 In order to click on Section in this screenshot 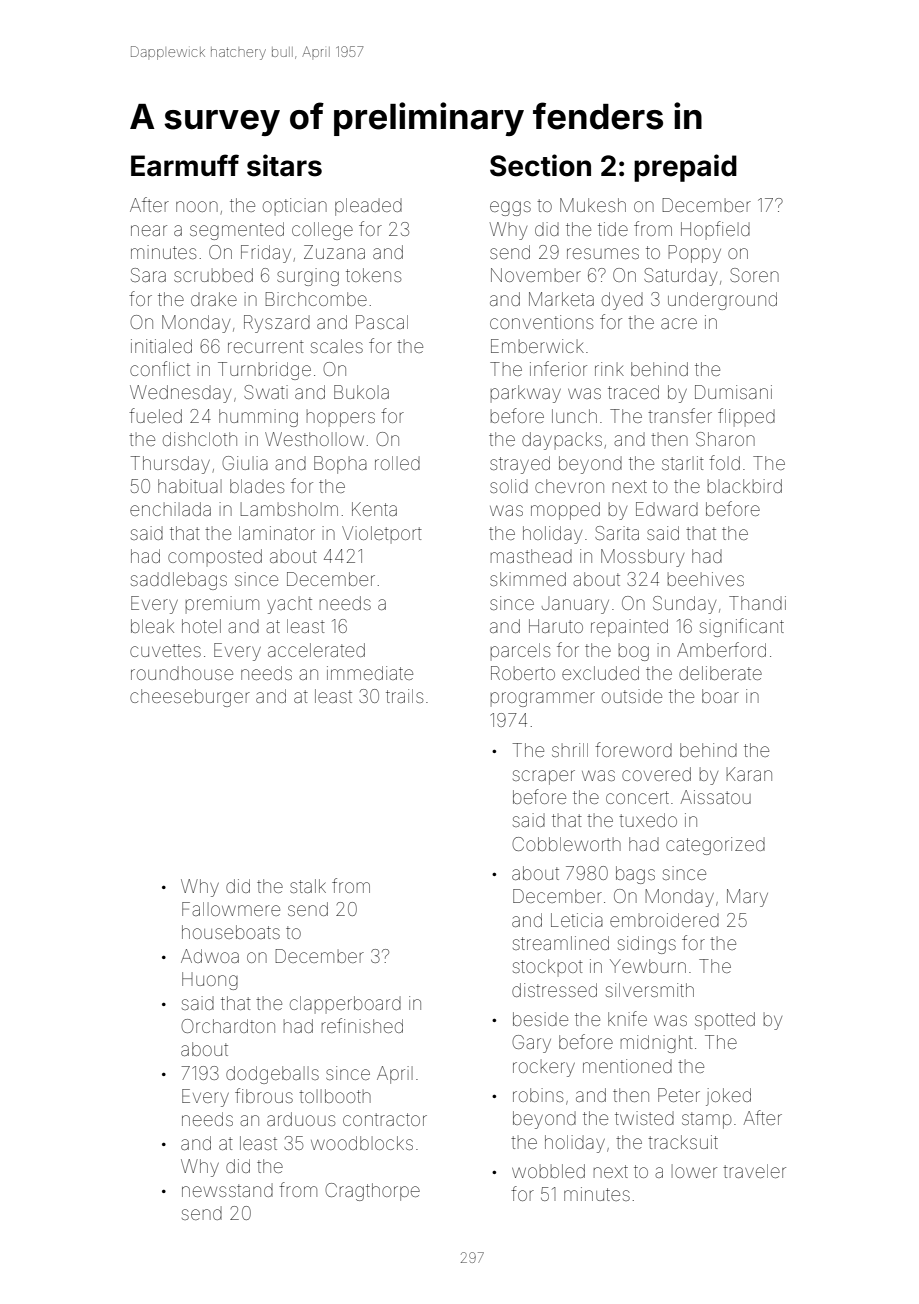, I will do `click(540, 165)`.
